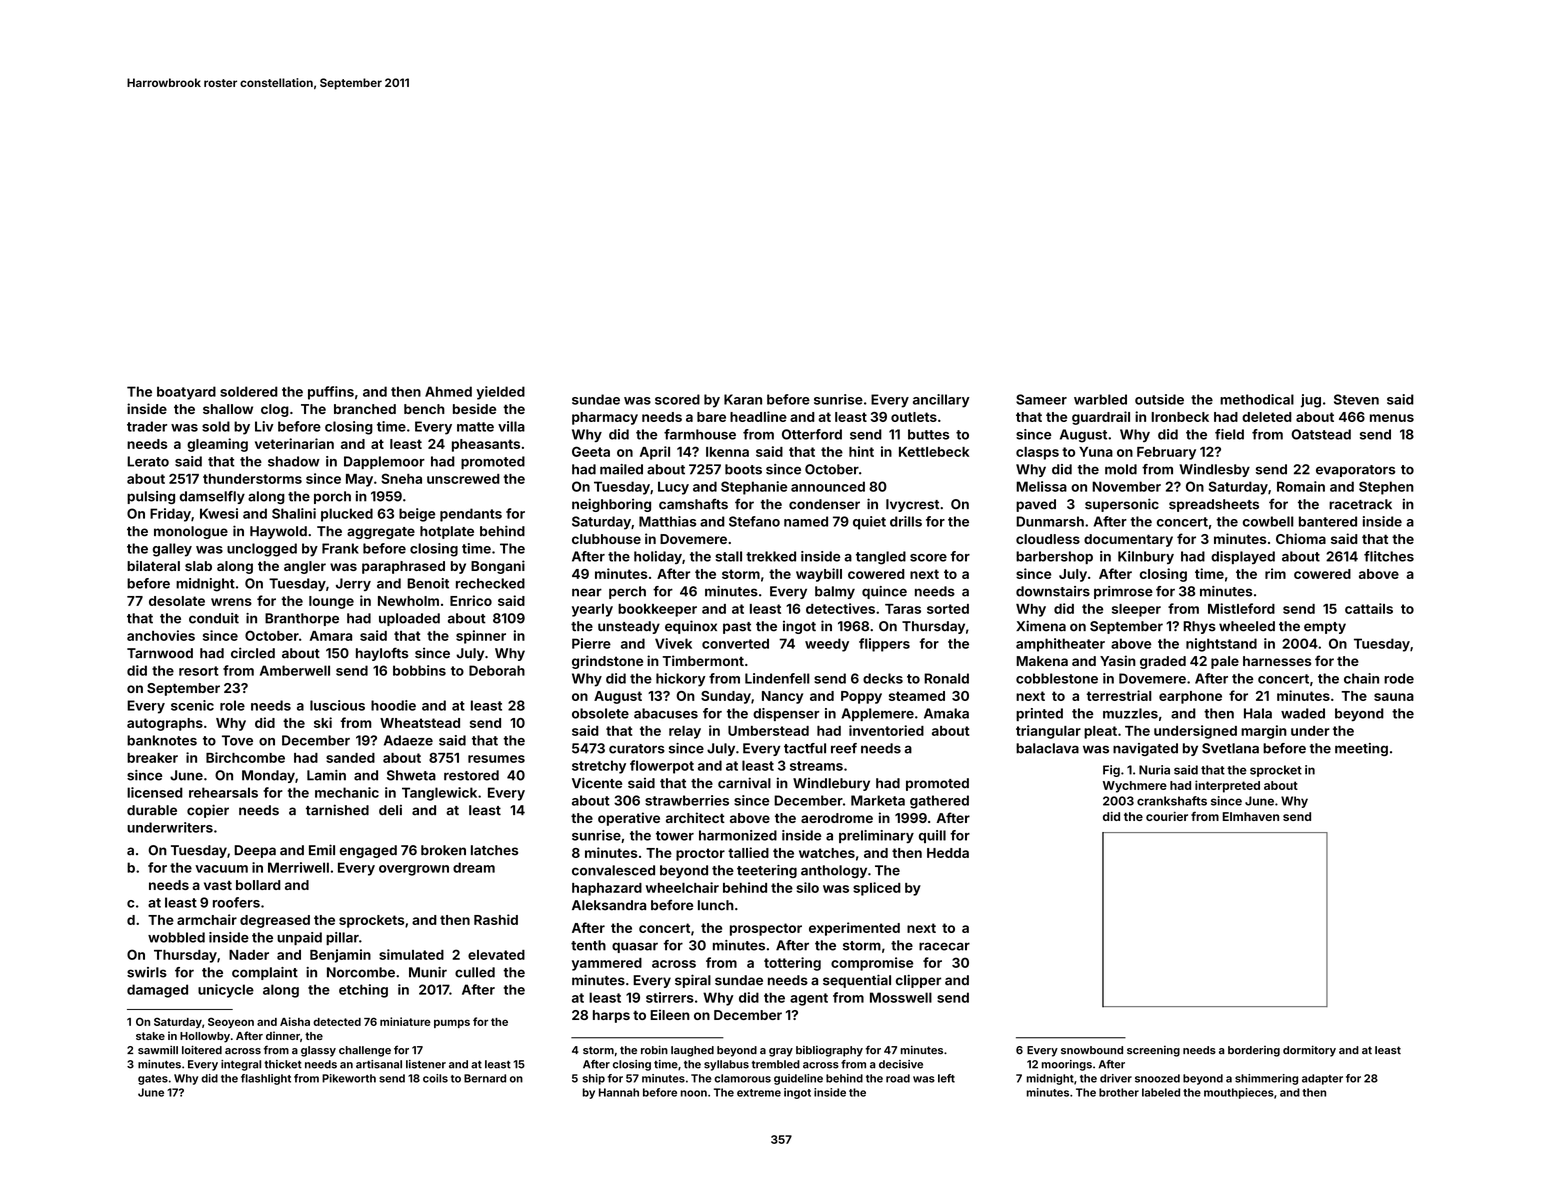  I want to click on interpreted, so click(1227, 786).
